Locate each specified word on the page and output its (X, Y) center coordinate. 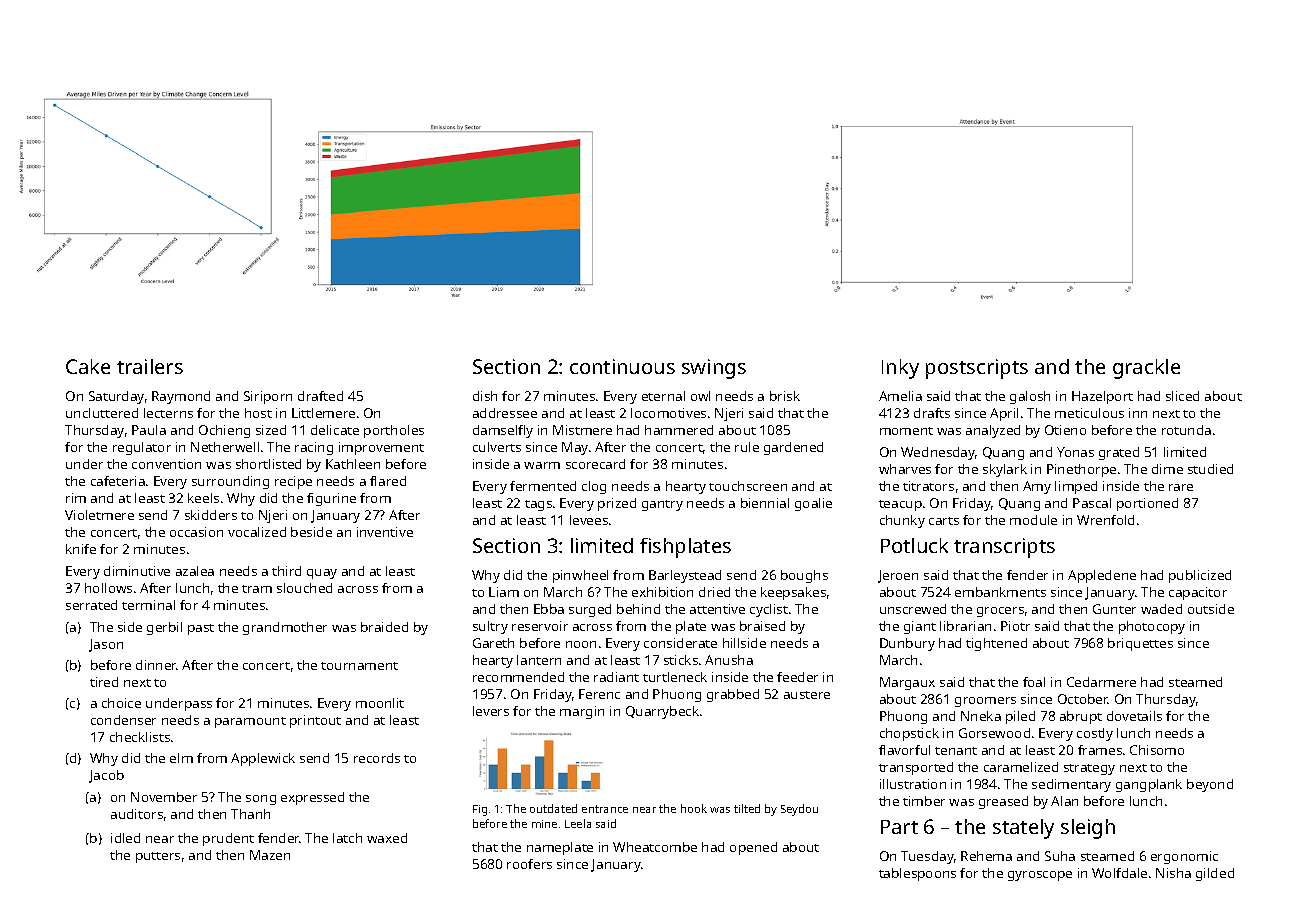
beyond (1210, 785)
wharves (905, 469)
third (286, 571)
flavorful (904, 750)
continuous (622, 366)
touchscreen (748, 486)
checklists (140, 737)
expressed (312, 798)
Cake (88, 366)
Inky (900, 369)
